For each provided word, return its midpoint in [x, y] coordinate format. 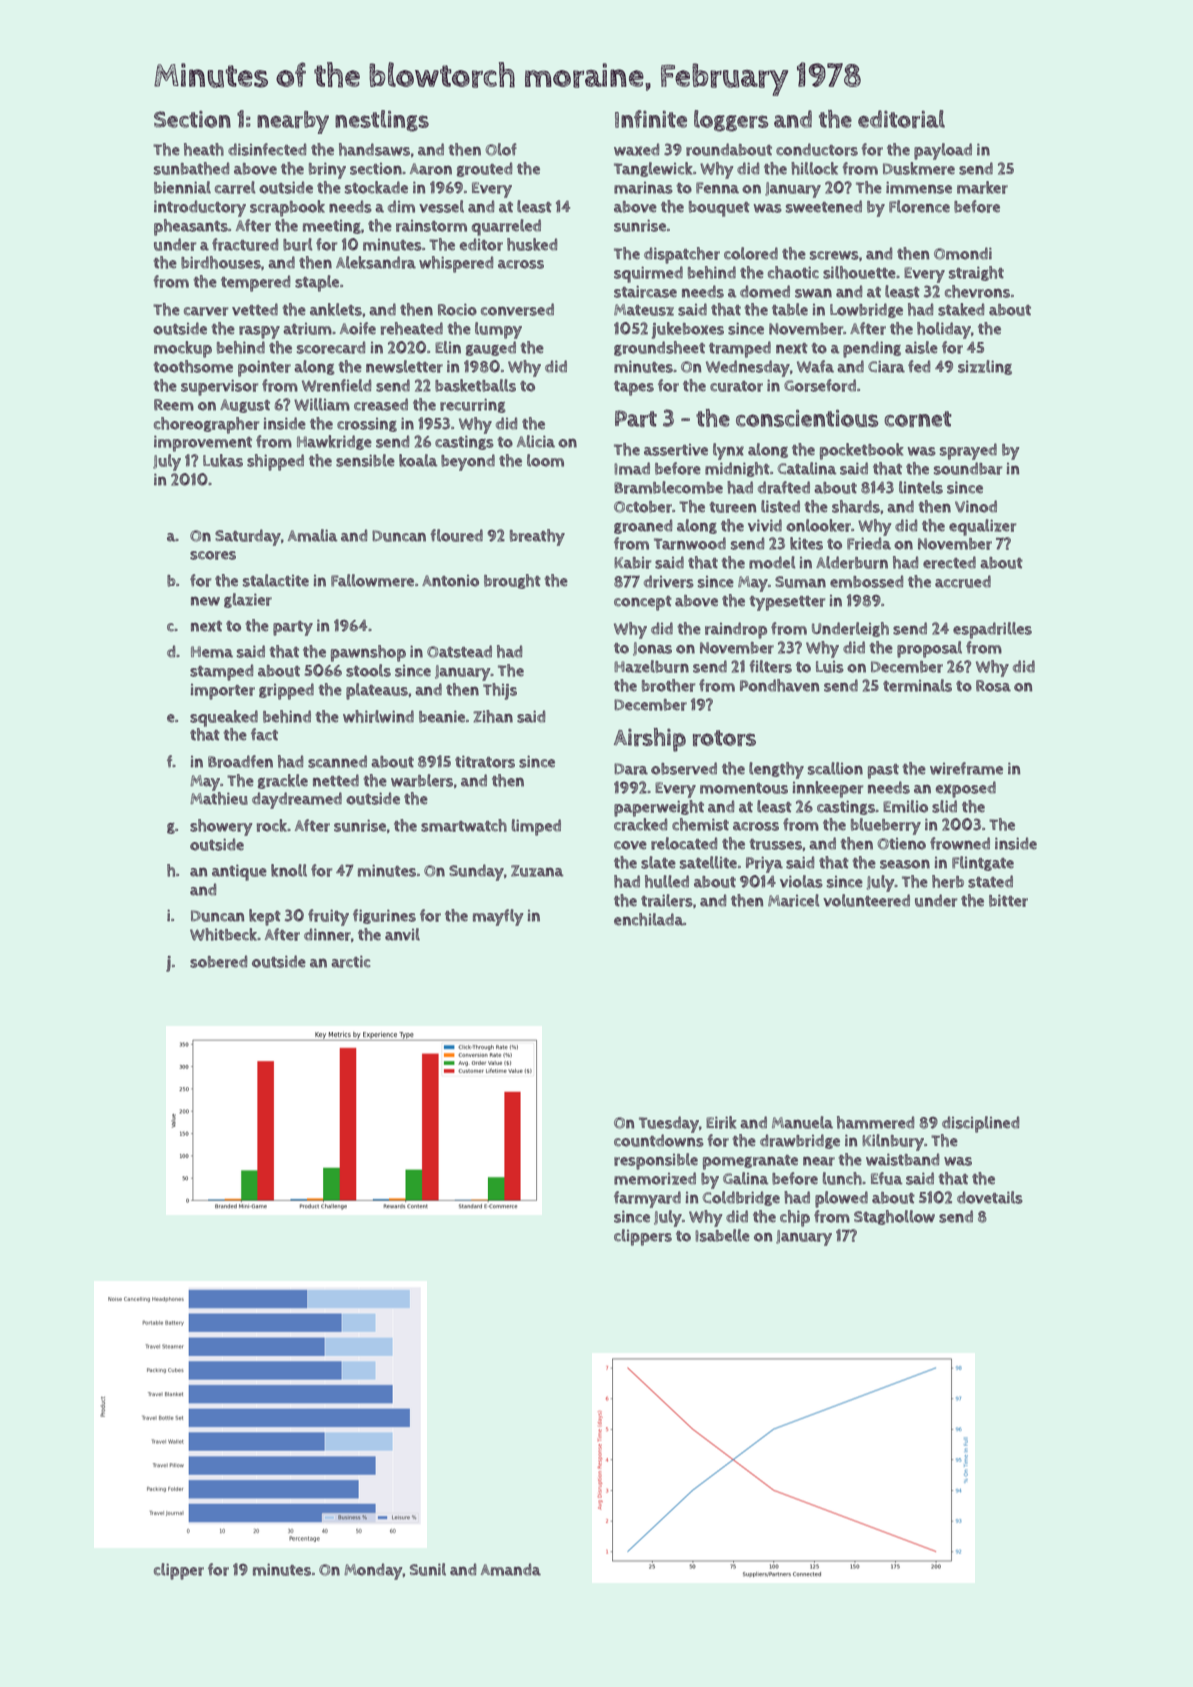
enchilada [648, 919]
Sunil [428, 1569]
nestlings [382, 121]
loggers [731, 121]
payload [943, 151]
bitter [1008, 900]
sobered [218, 961]
